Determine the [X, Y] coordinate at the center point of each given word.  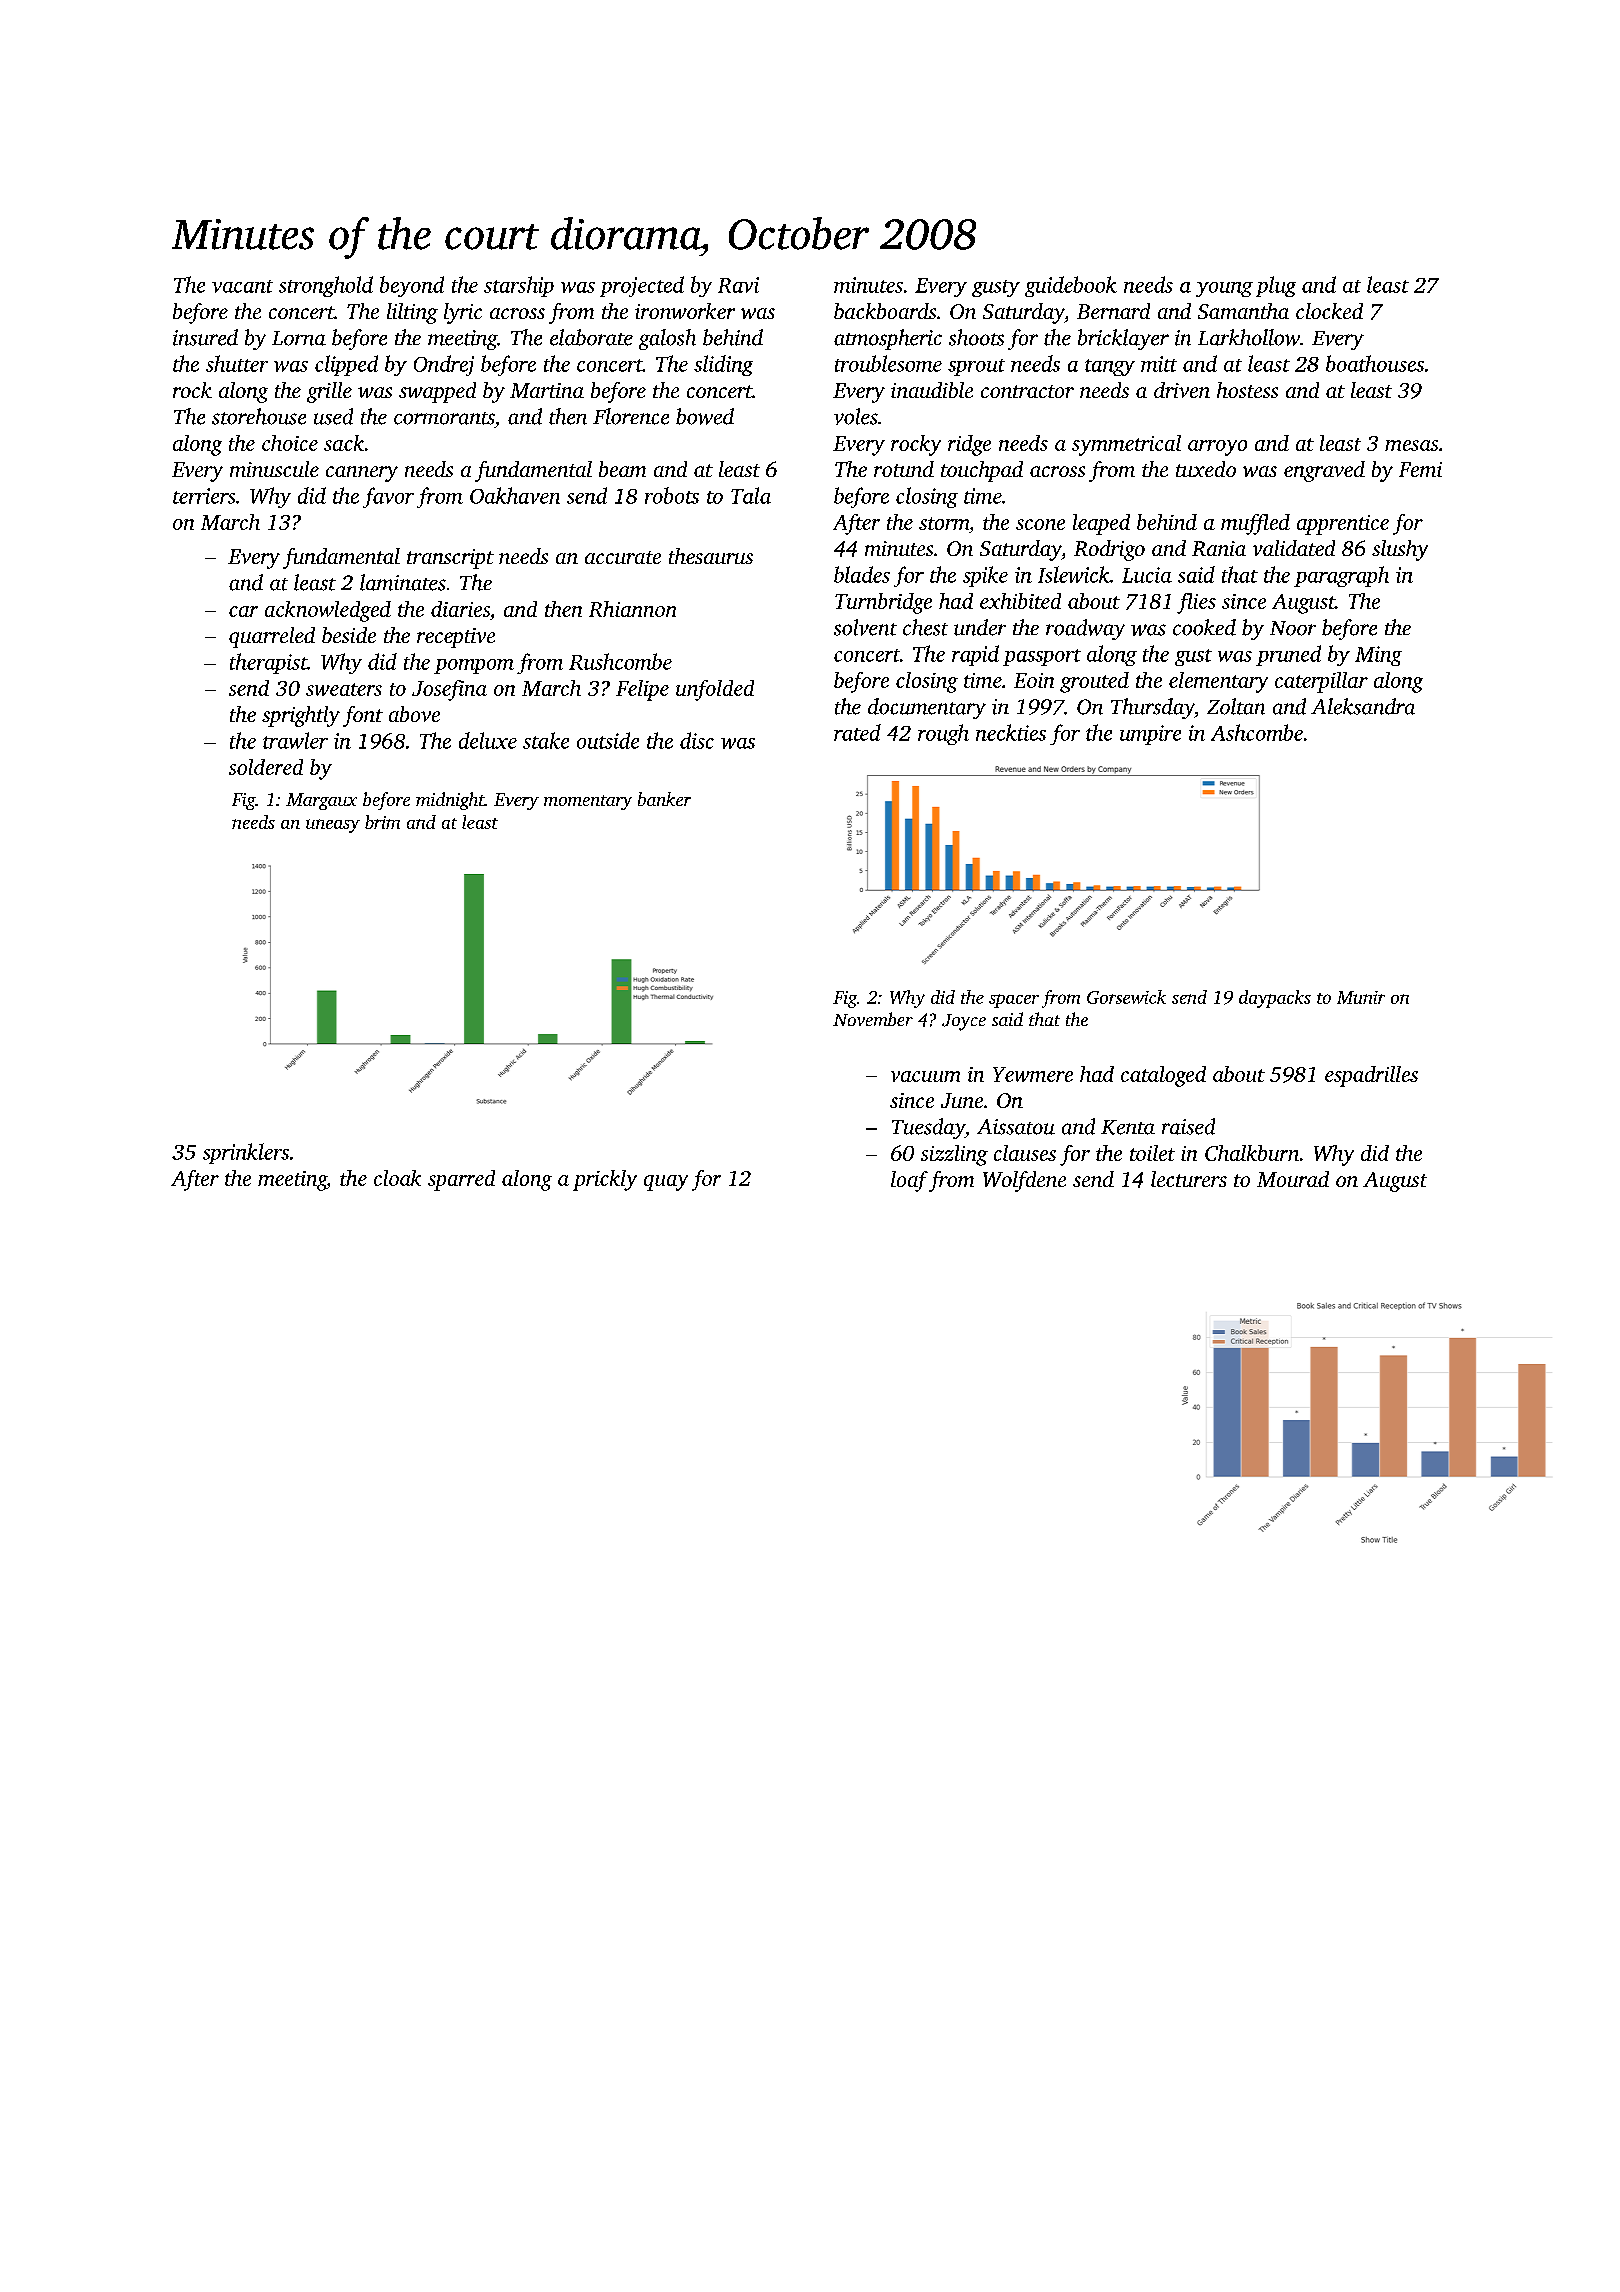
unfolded [715, 690]
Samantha [1243, 311]
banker [664, 799]
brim [382, 822]
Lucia [1147, 575]
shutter [237, 363]
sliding [723, 365]
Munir [1361, 997]
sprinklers [246, 1153]
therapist [268, 663]
